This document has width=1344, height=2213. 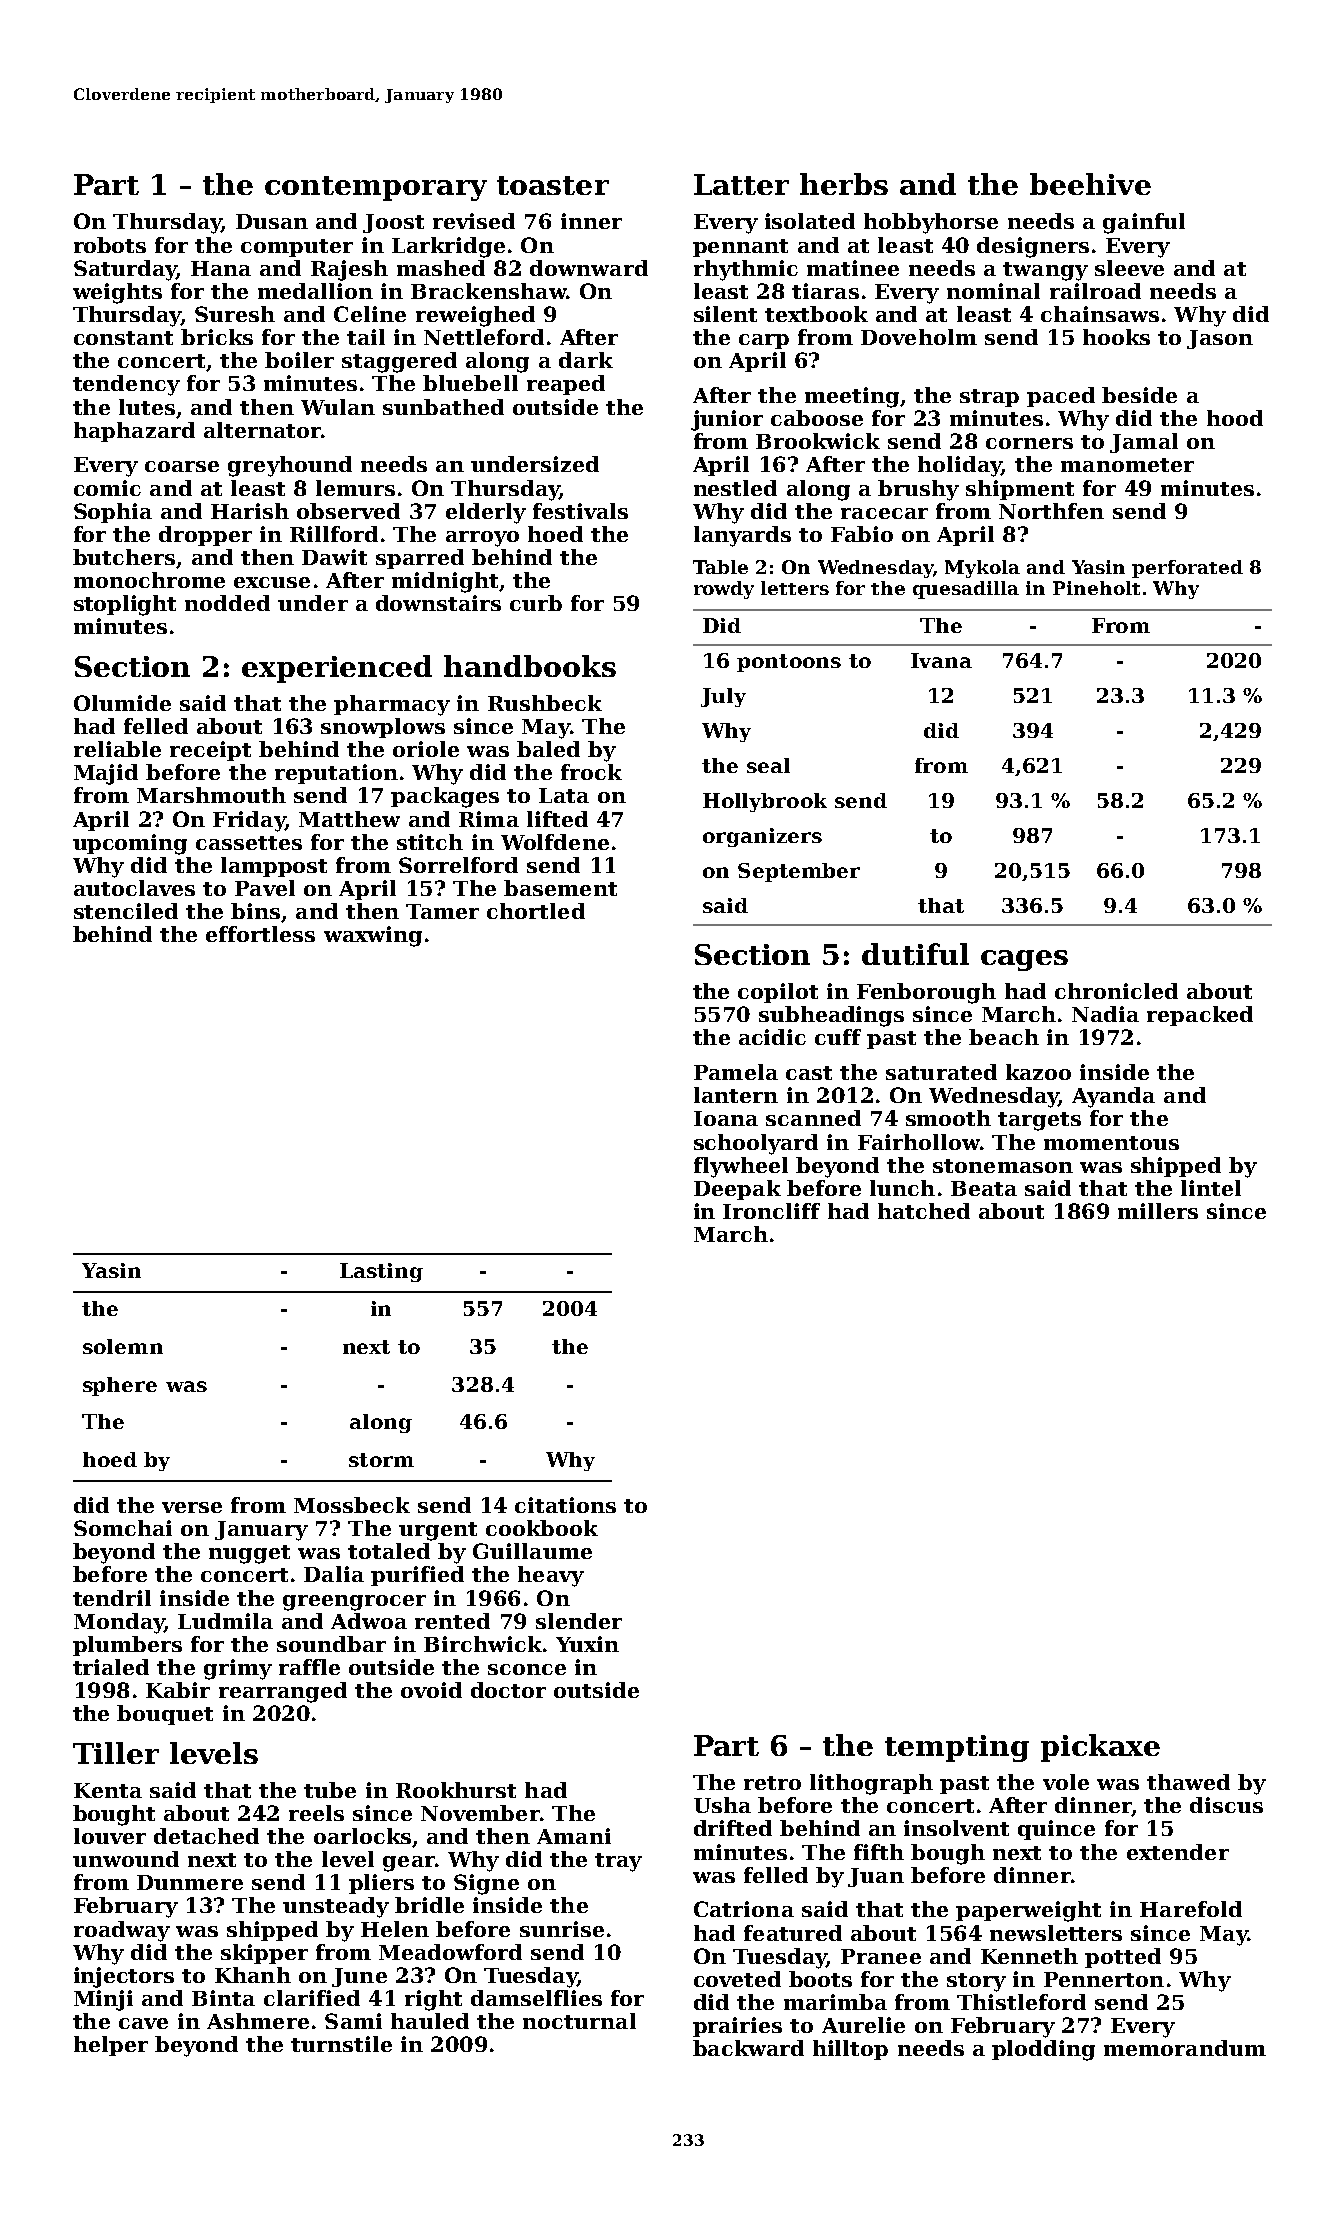 I want to click on shipment, so click(x=1020, y=490).
